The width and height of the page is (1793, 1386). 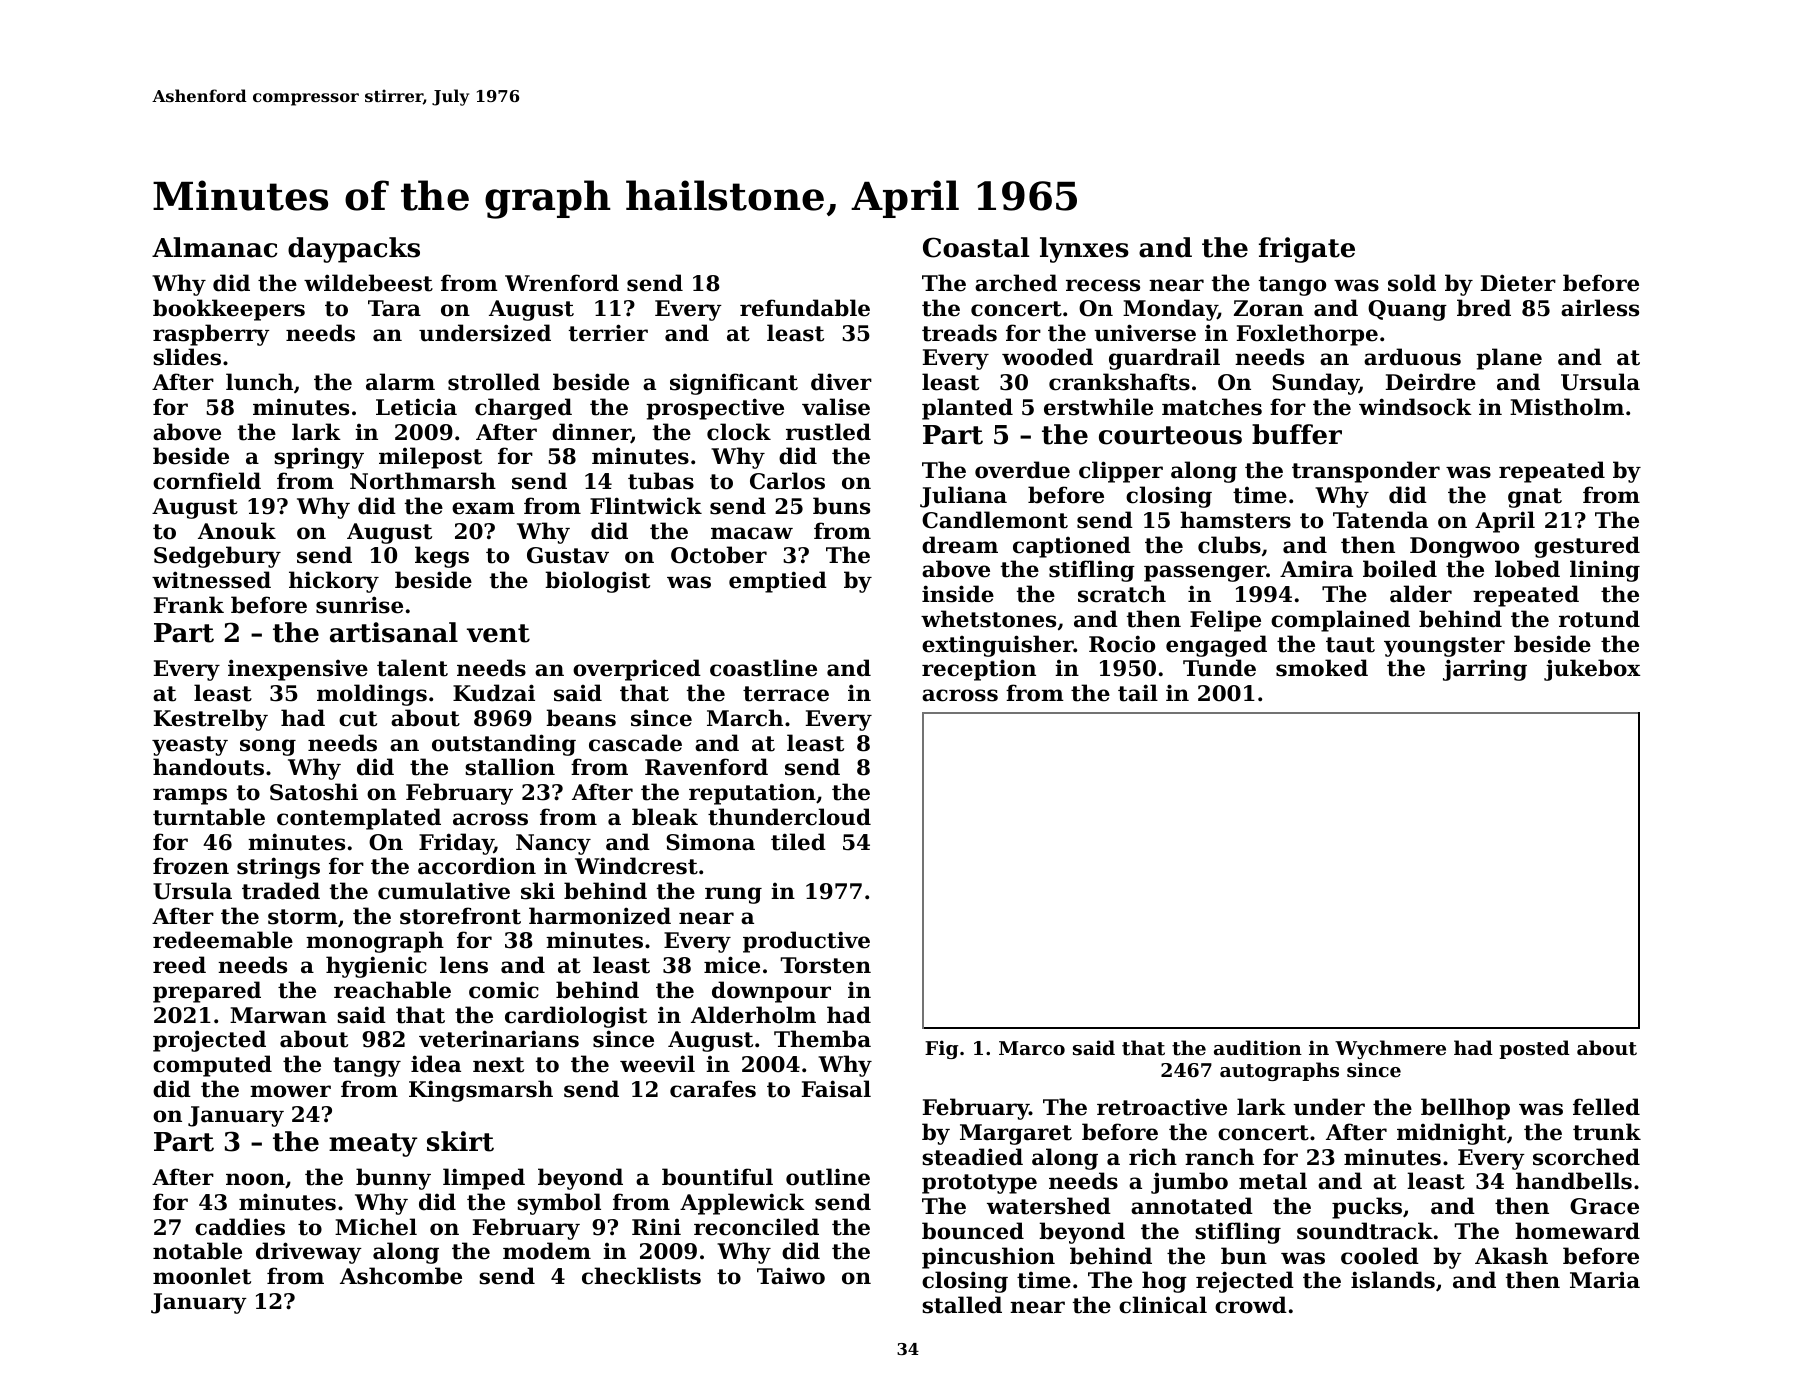 What do you see at coordinates (354, 250) in the page?
I see `daypacks` at bounding box center [354, 250].
